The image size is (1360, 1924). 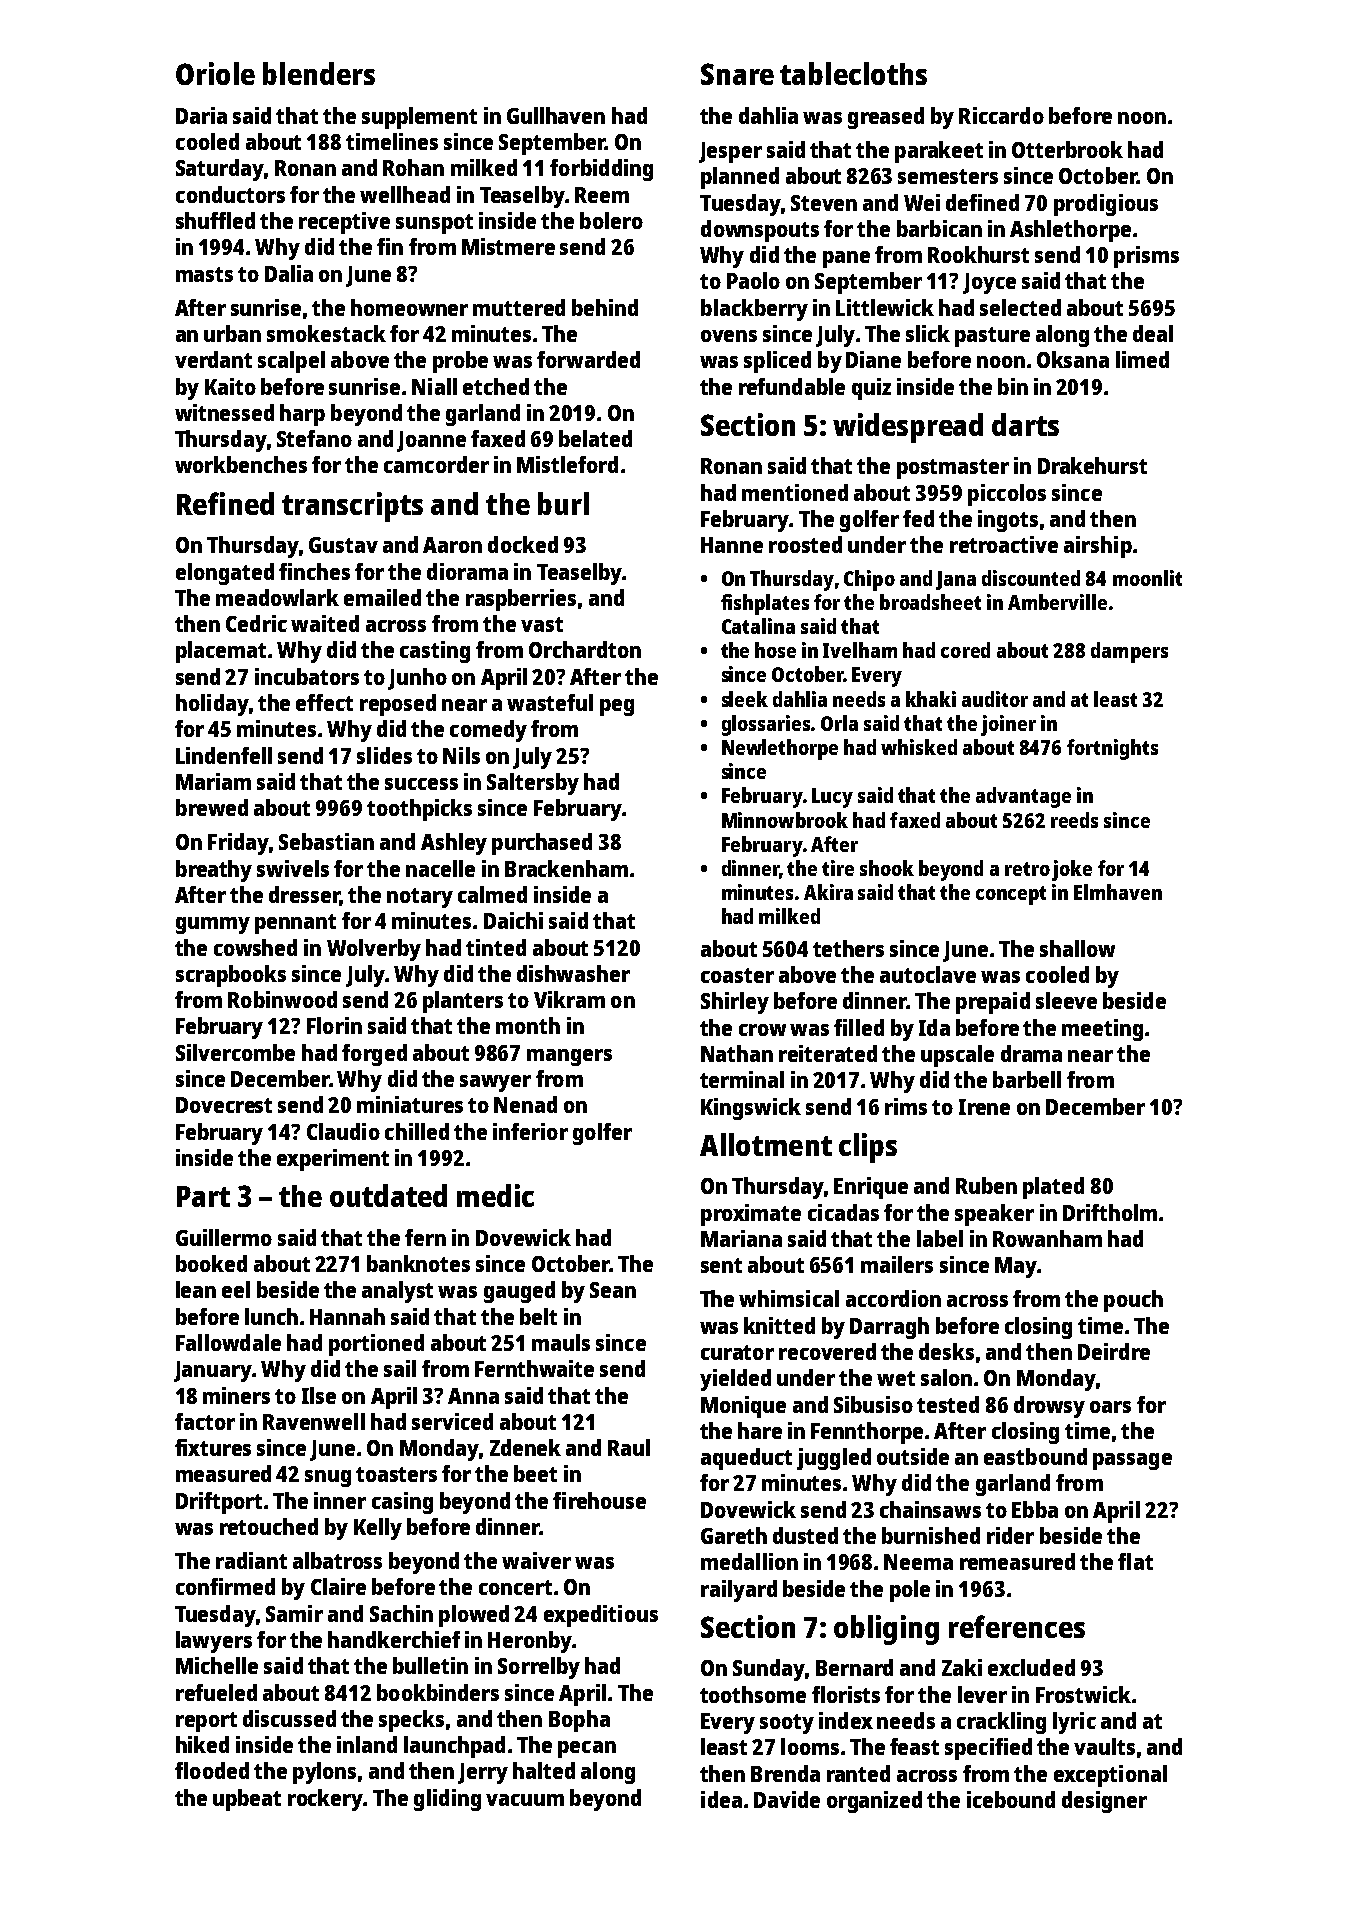 What do you see at coordinates (1146, 257) in the document?
I see `prisms` at bounding box center [1146, 257].
